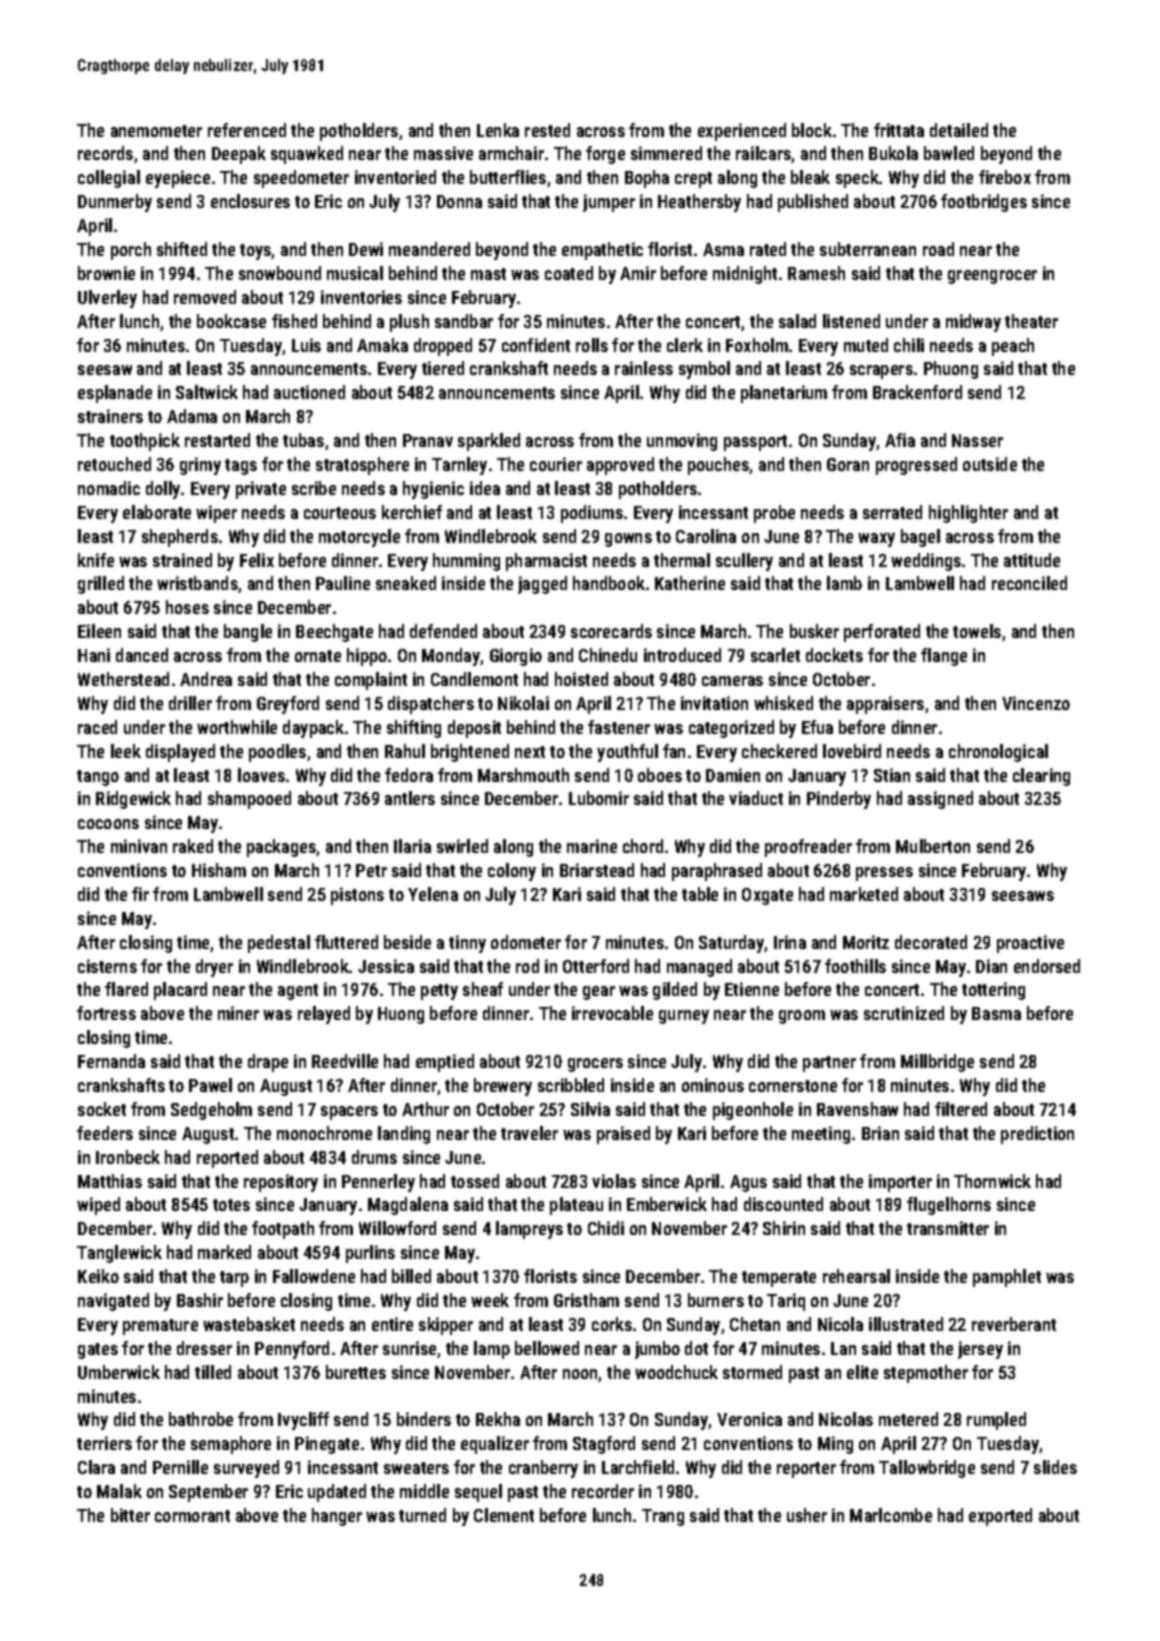  Describe the element at coordinates (620, 466) in the screenshot. I see `approved` at that location.
